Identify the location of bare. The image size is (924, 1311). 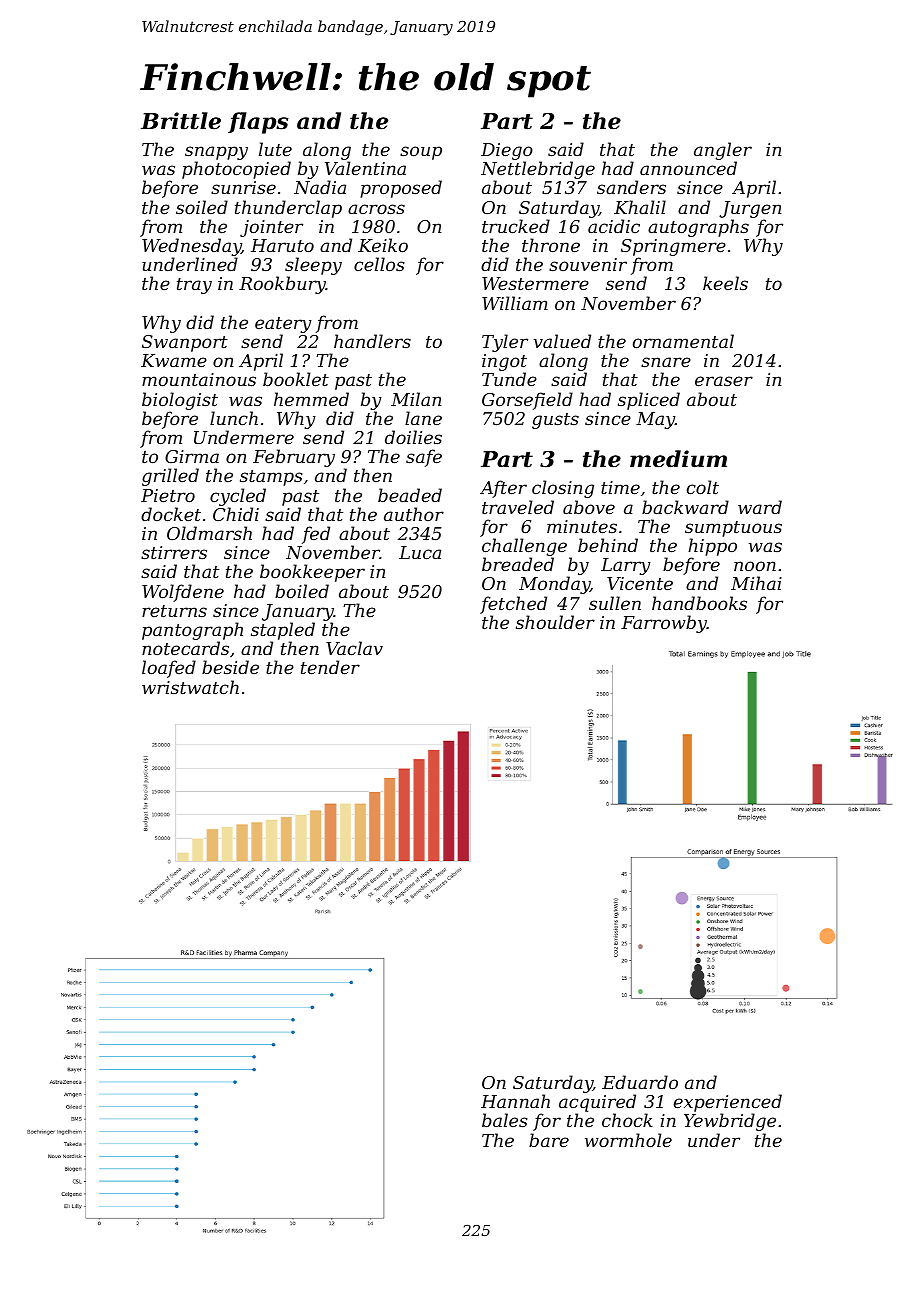
(549, 1140).
